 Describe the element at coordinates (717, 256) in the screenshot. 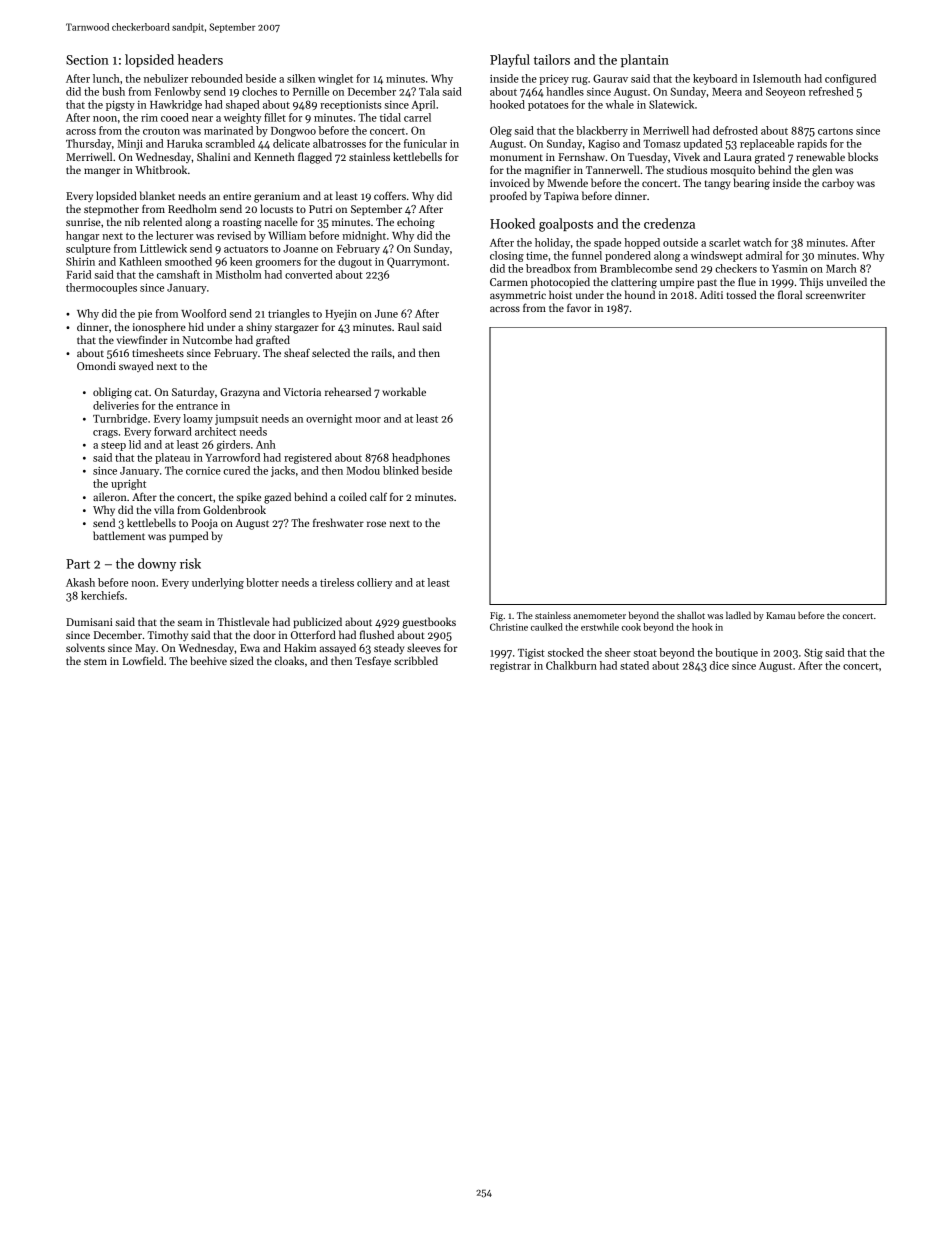

I see `windswept` at that location.
